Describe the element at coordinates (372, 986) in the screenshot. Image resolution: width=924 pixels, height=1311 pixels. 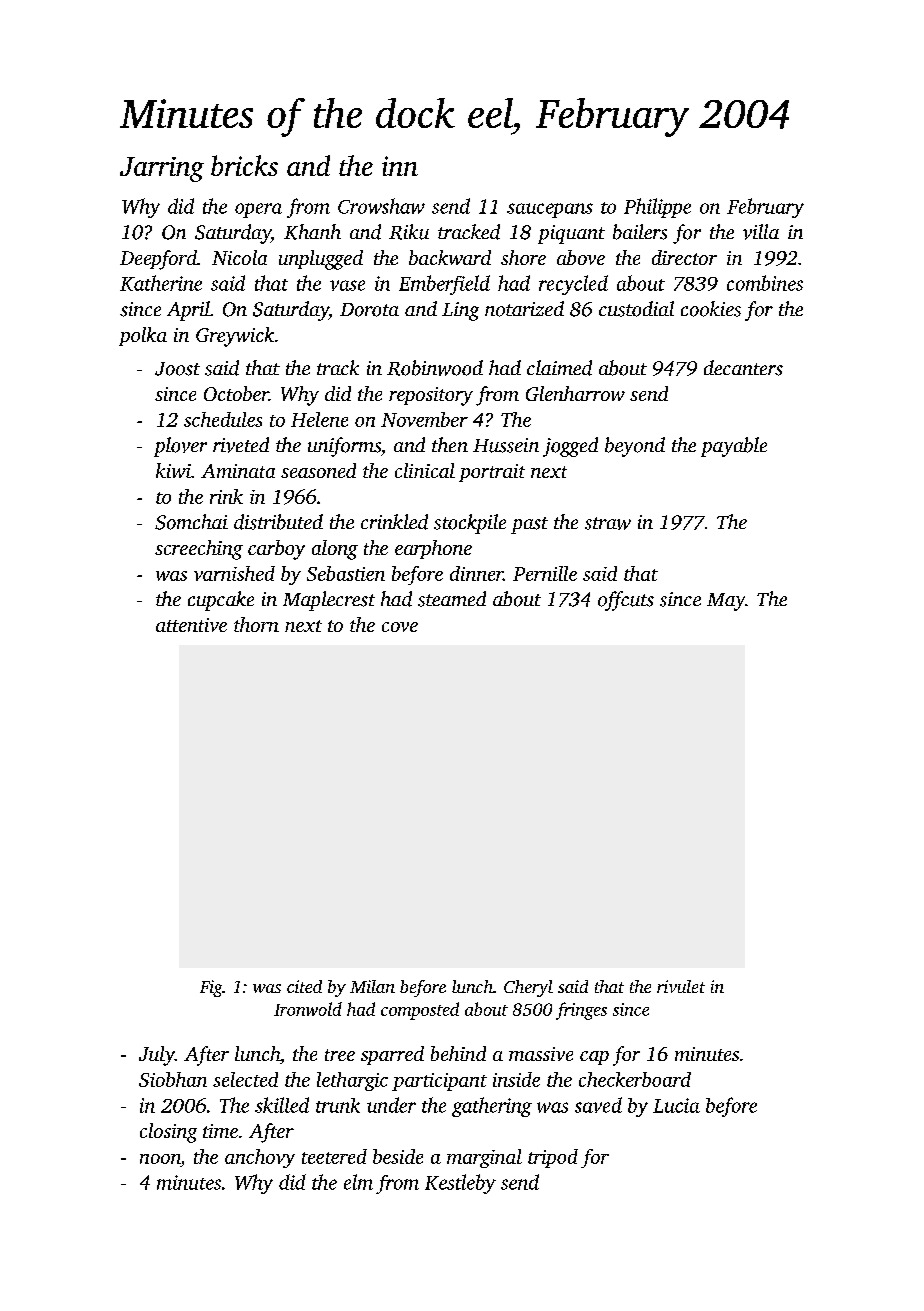
I see `Milan` at that location.
